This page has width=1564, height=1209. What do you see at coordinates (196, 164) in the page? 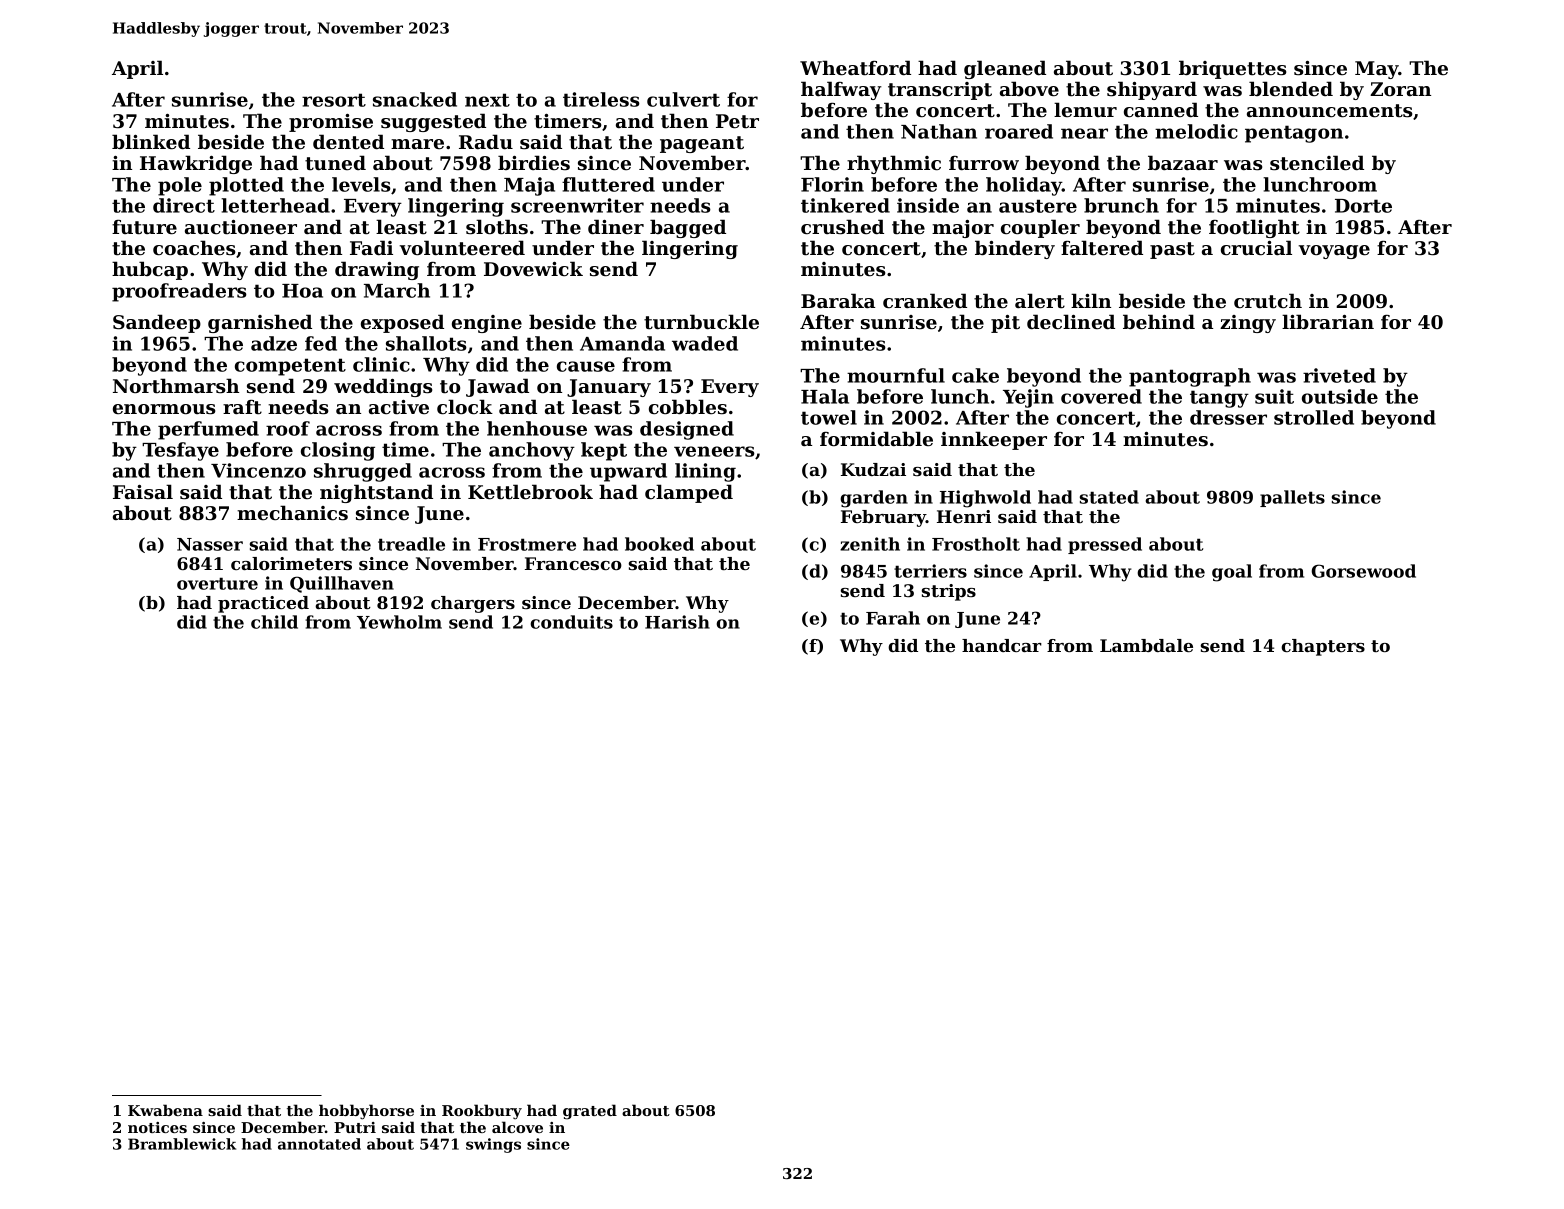
I see `Hawkridge` at bounding box center [196, 164].
